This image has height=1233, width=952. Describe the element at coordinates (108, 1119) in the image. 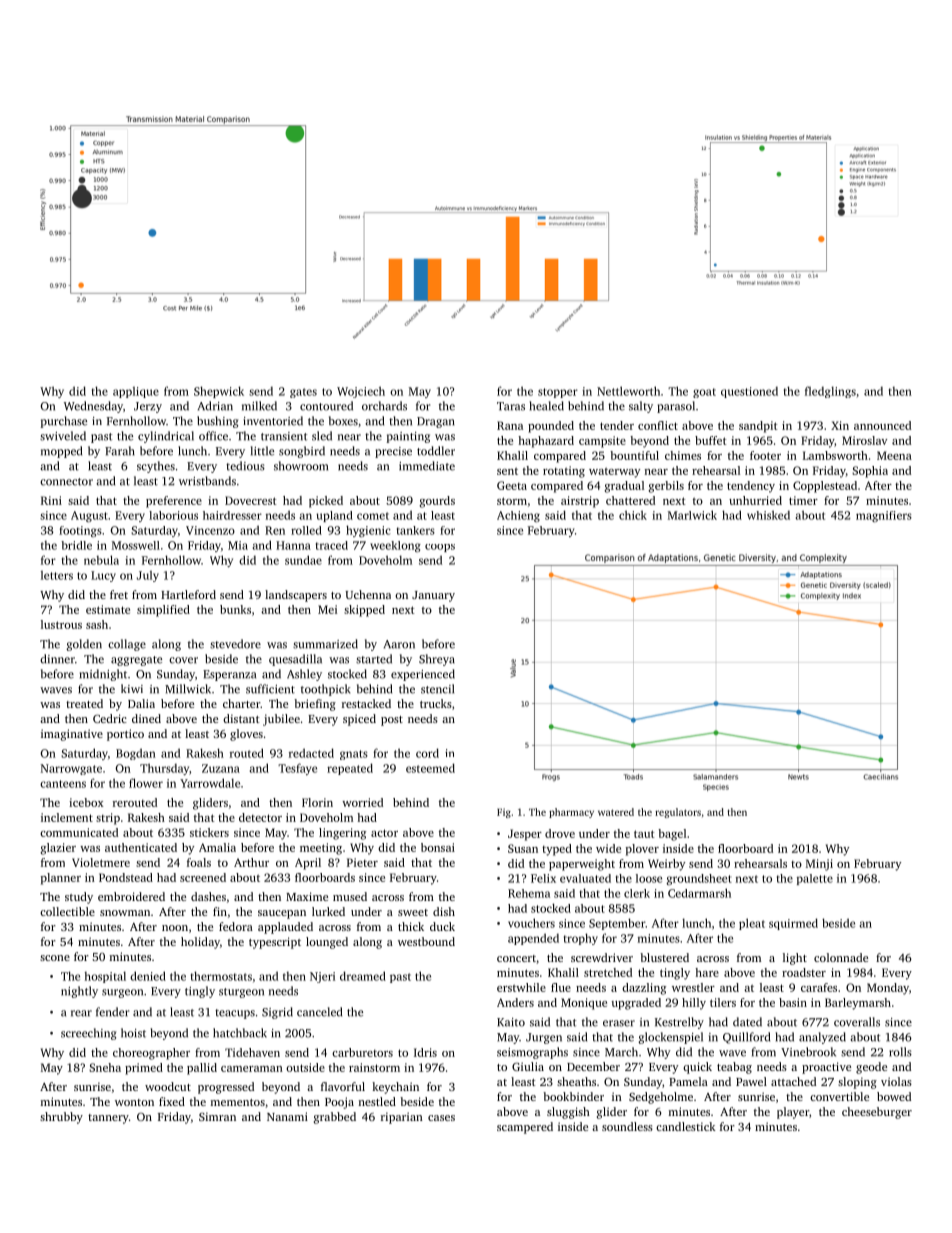

I see `tannery` at that location.
